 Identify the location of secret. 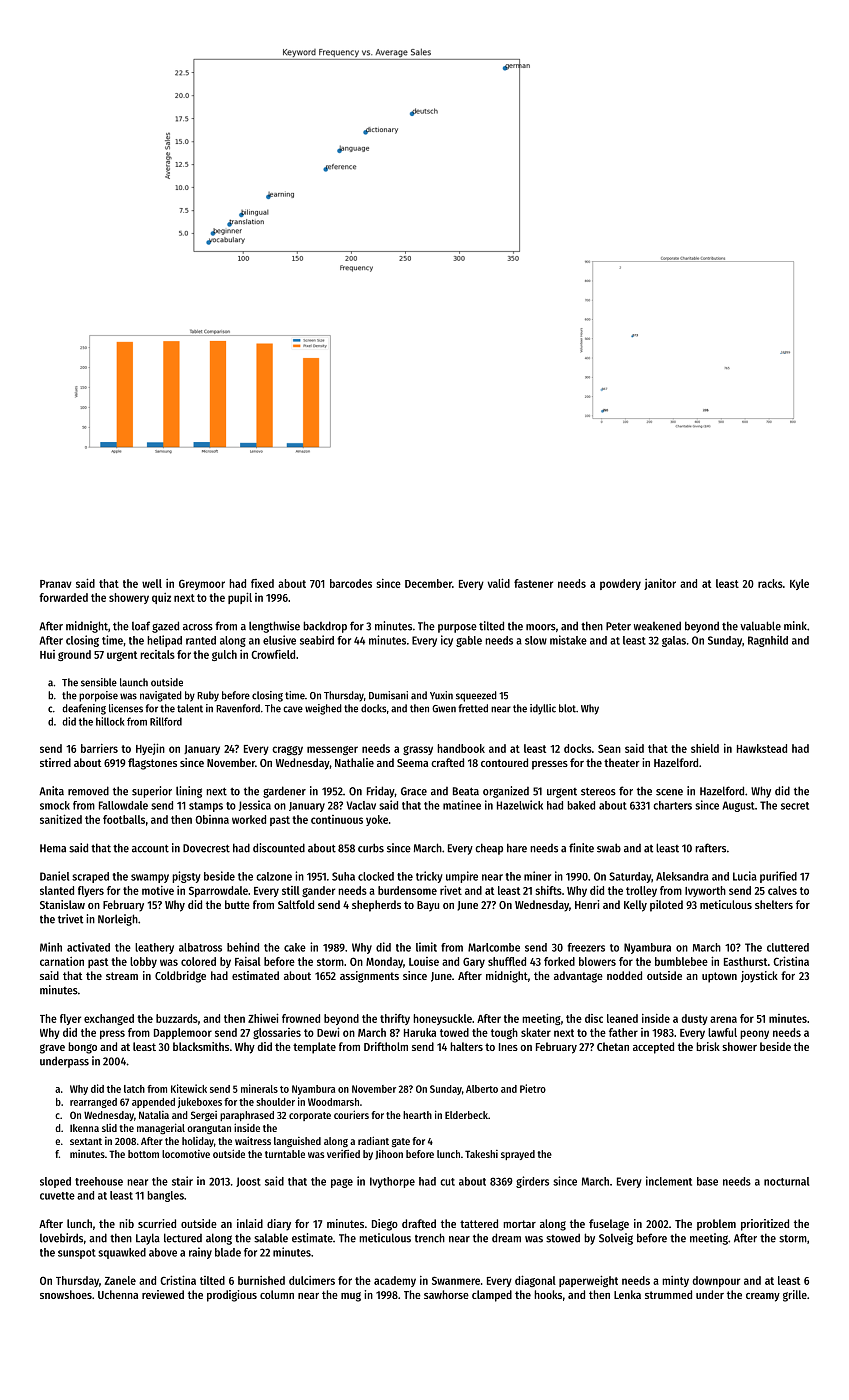
(795, 806).
